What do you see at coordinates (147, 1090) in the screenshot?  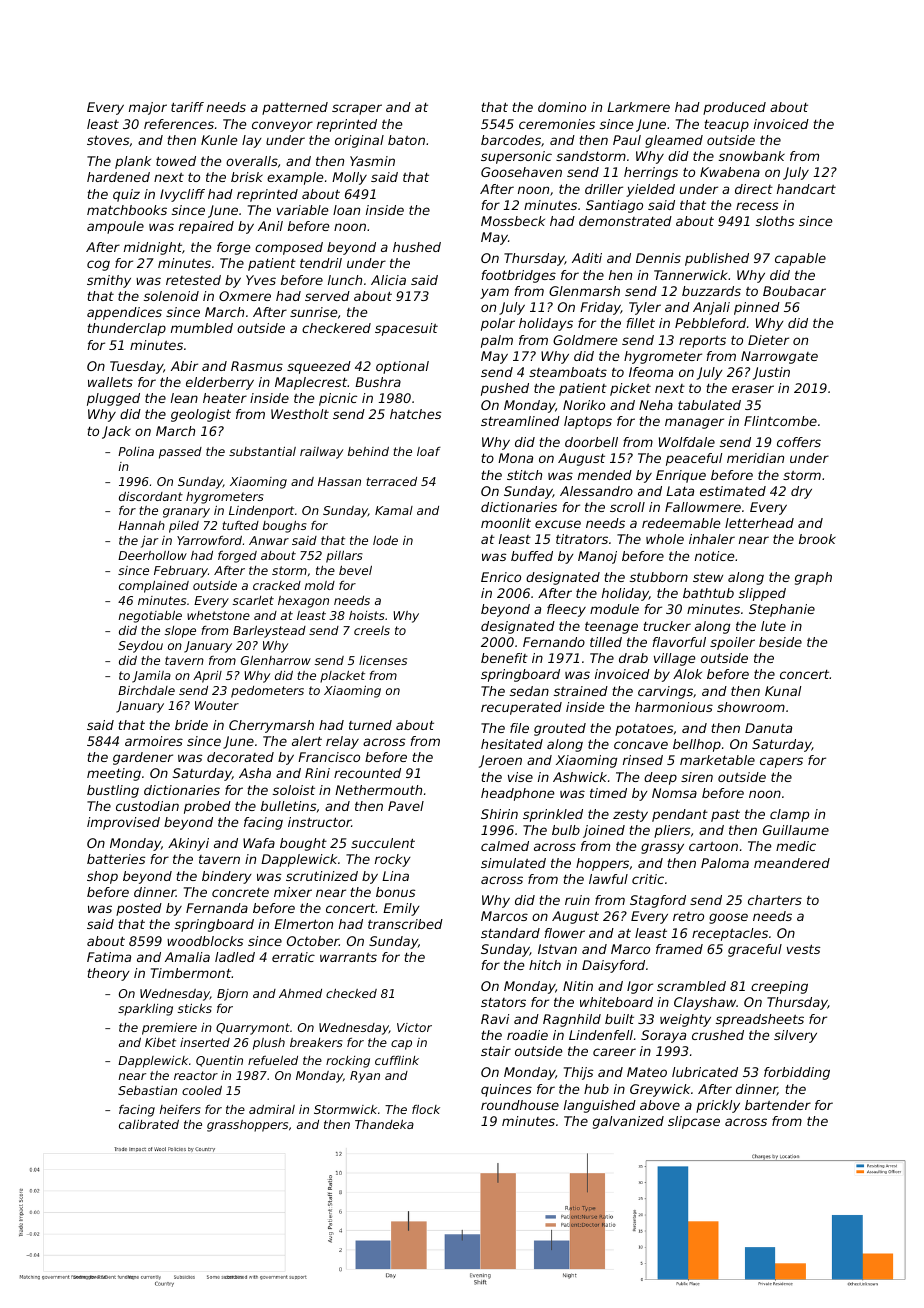 I see `Sebastian` at bounding box center [147, 1090].
